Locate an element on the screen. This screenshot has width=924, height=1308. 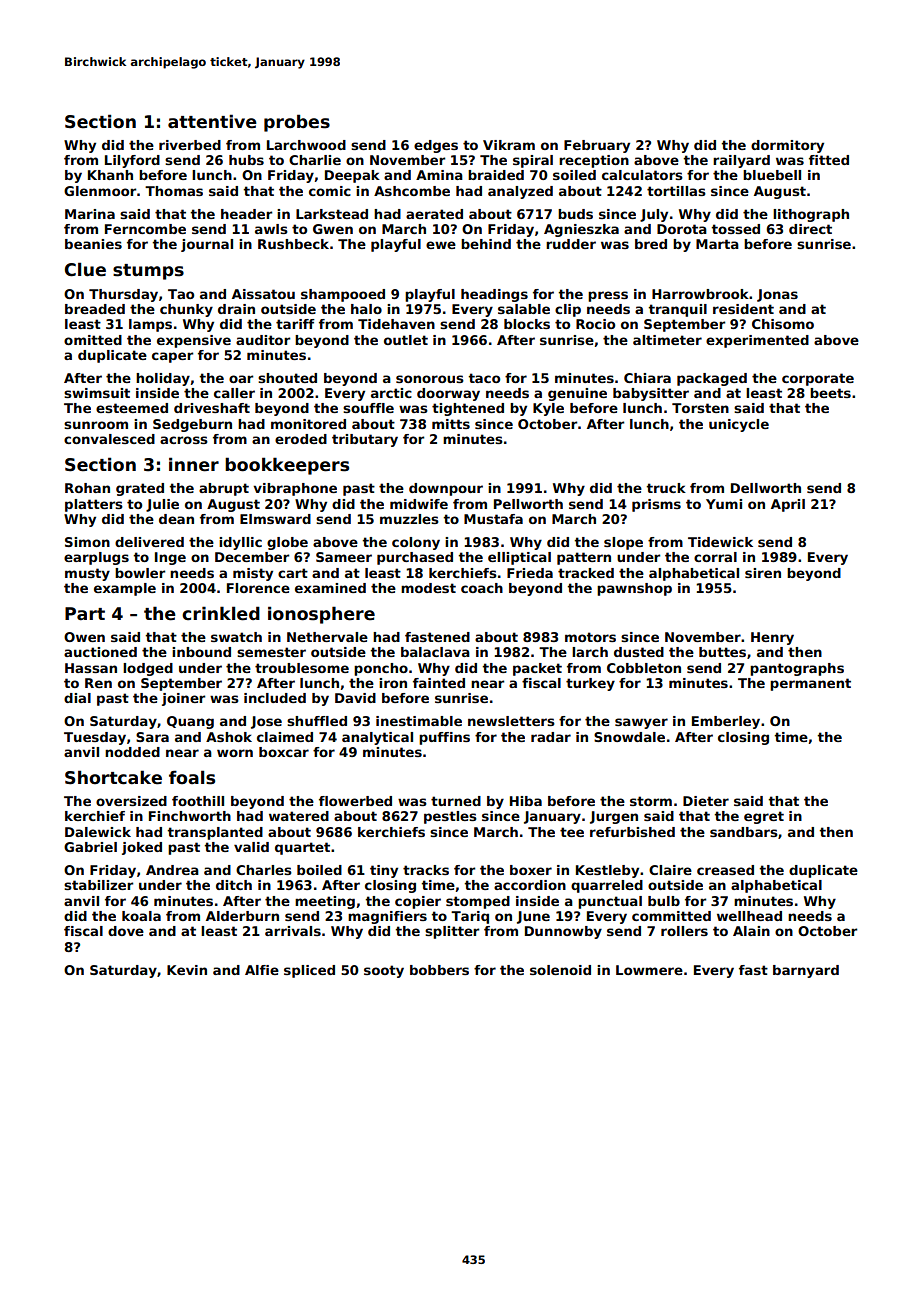
omitted is located at coordinates (93, 340).
